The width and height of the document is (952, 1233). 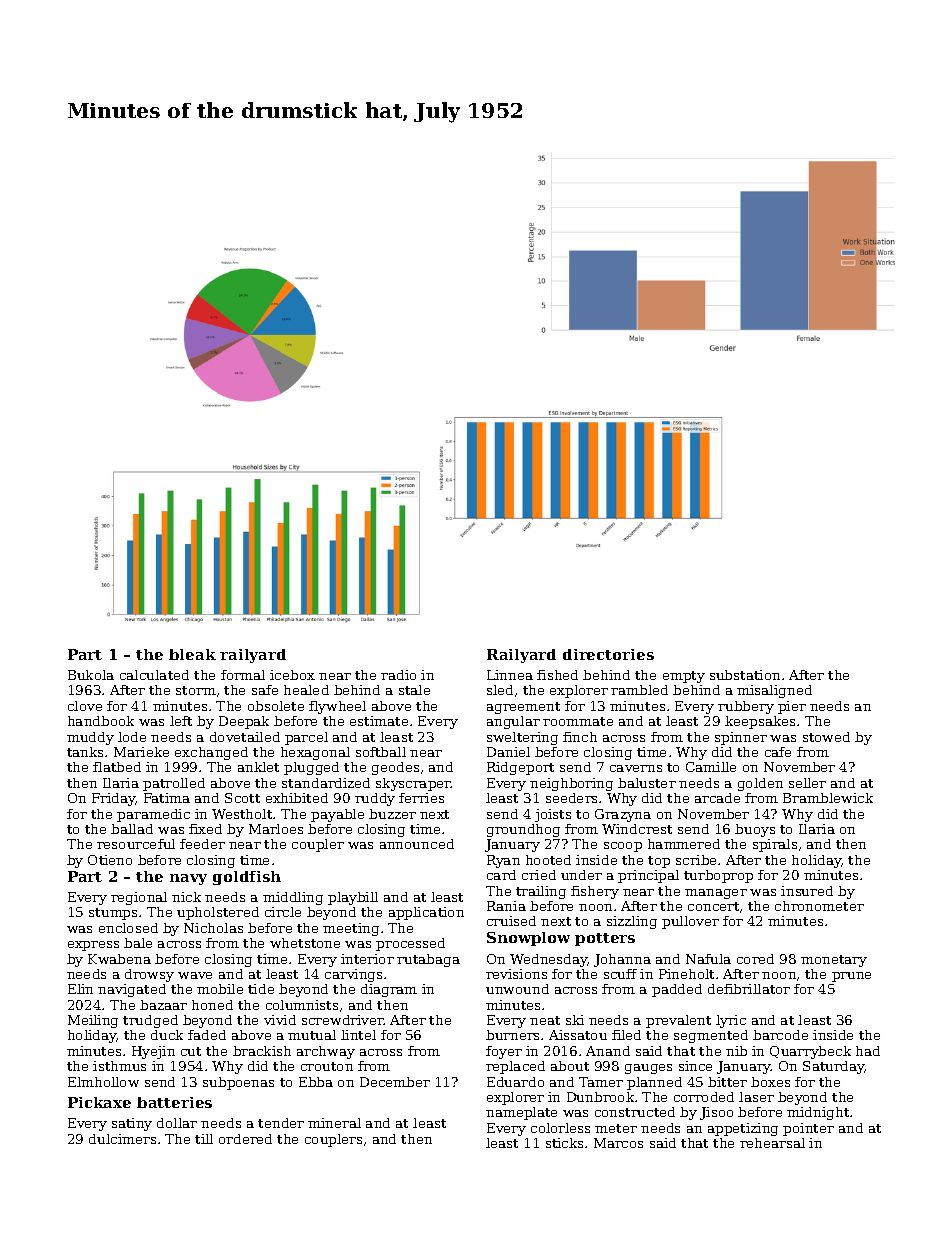 What do you see at coordinates (807, 783) in the document?
I see `seller` at bounding box center [807, 783].
